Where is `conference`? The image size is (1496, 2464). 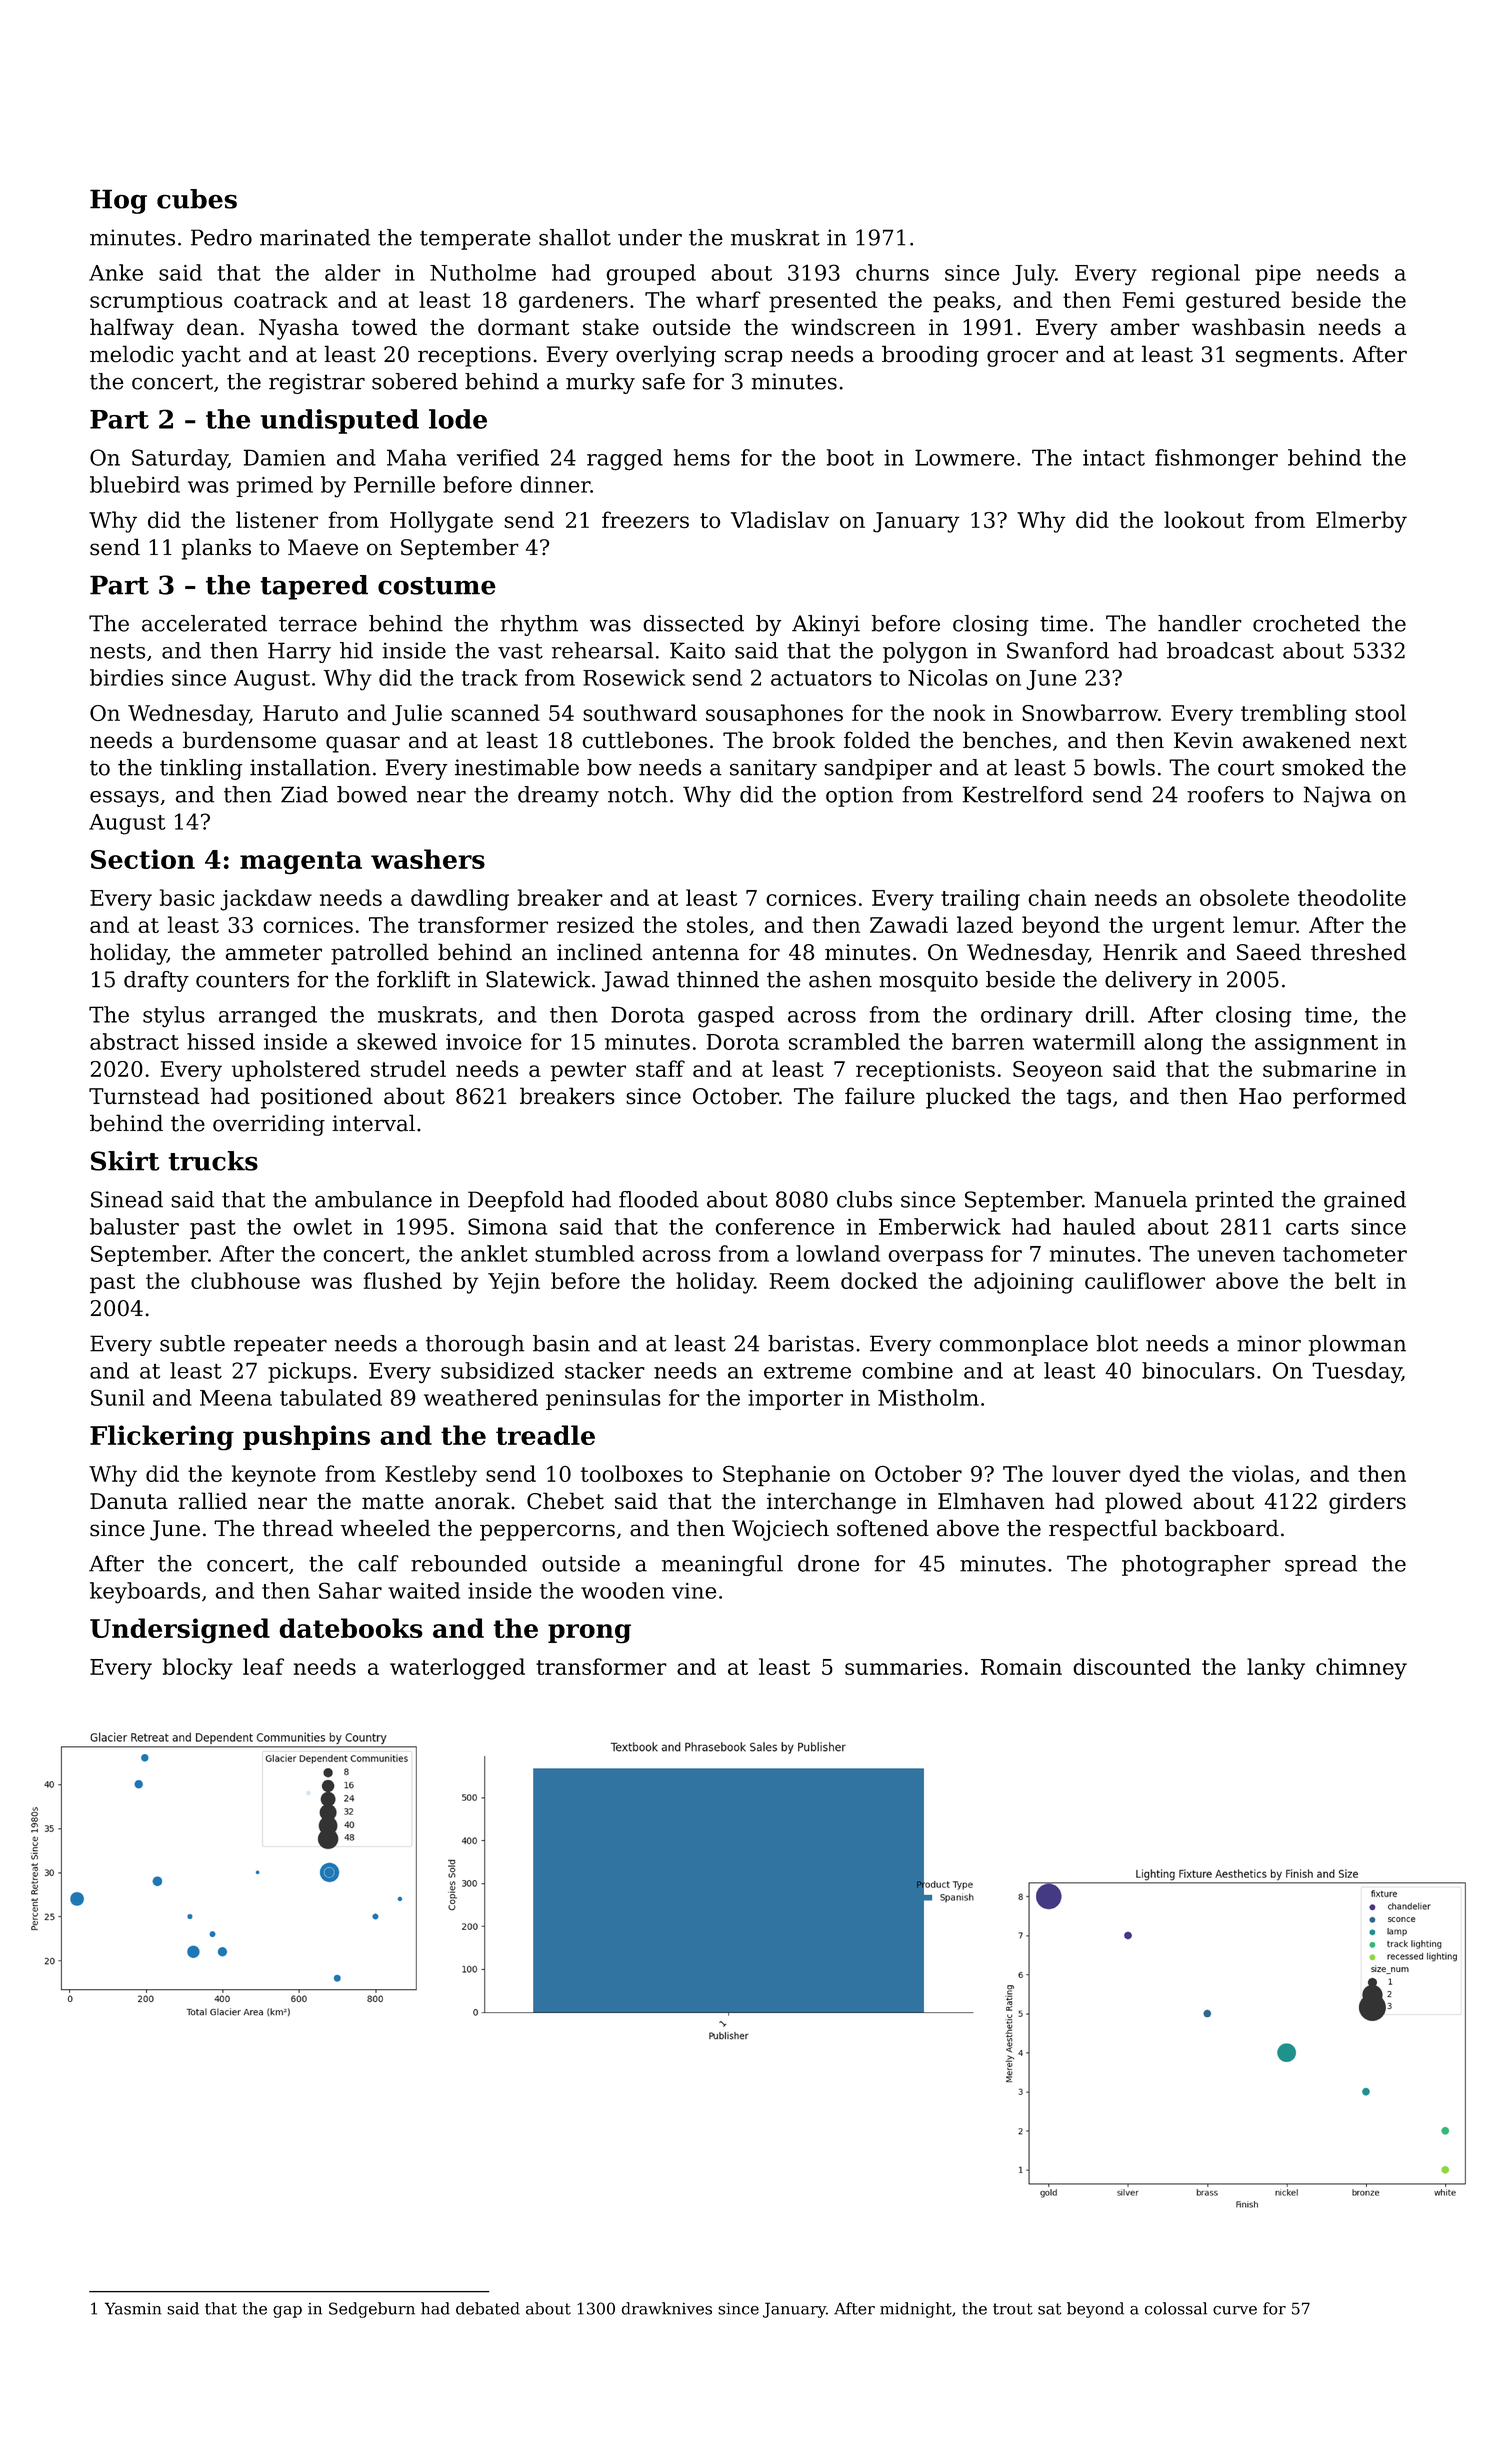 conference is located at coordinates (775, 1226).
